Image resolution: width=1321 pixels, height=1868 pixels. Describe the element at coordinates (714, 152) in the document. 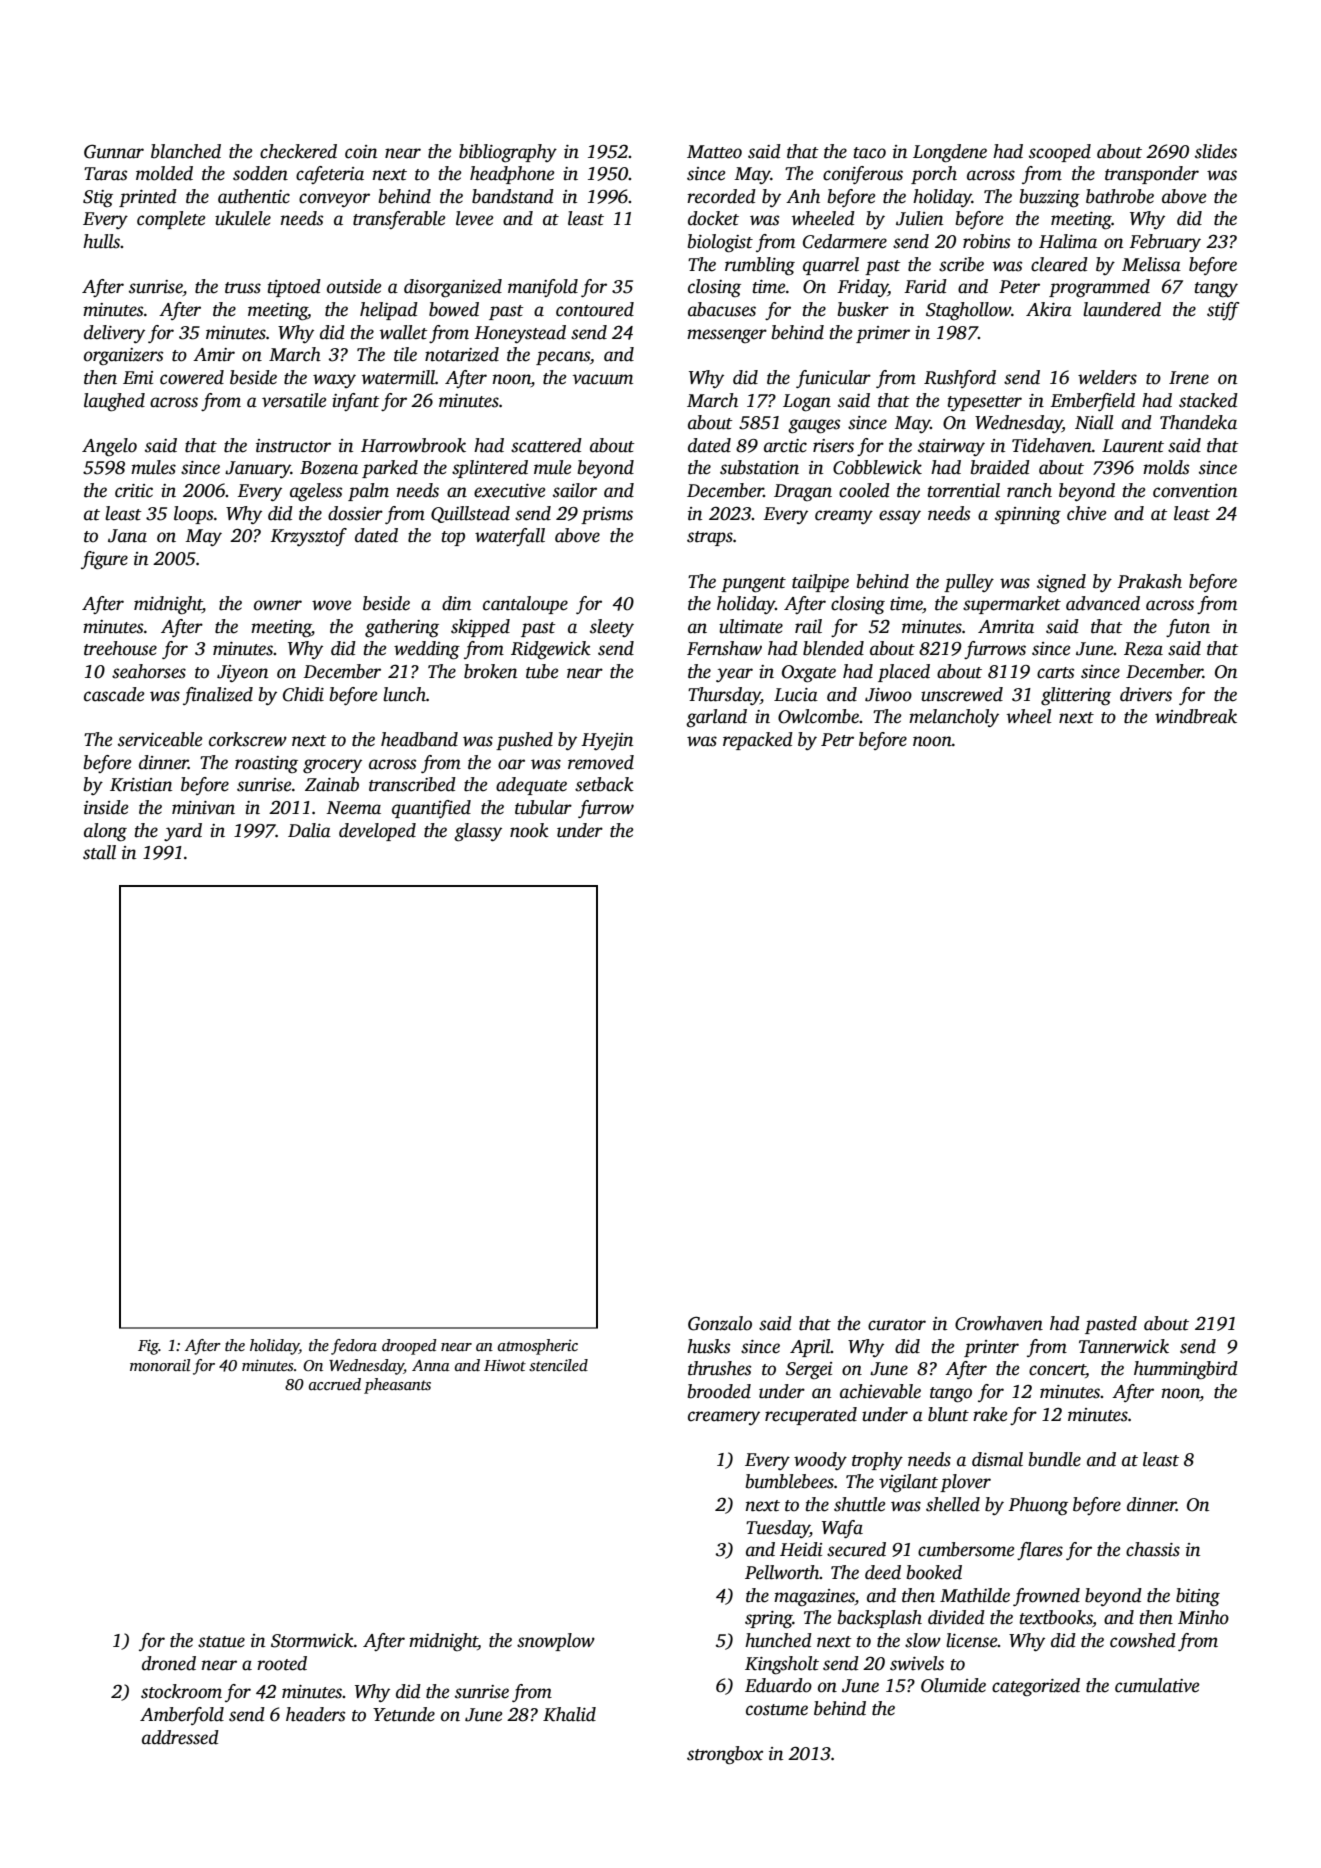

I see `Matteo` at that location.
